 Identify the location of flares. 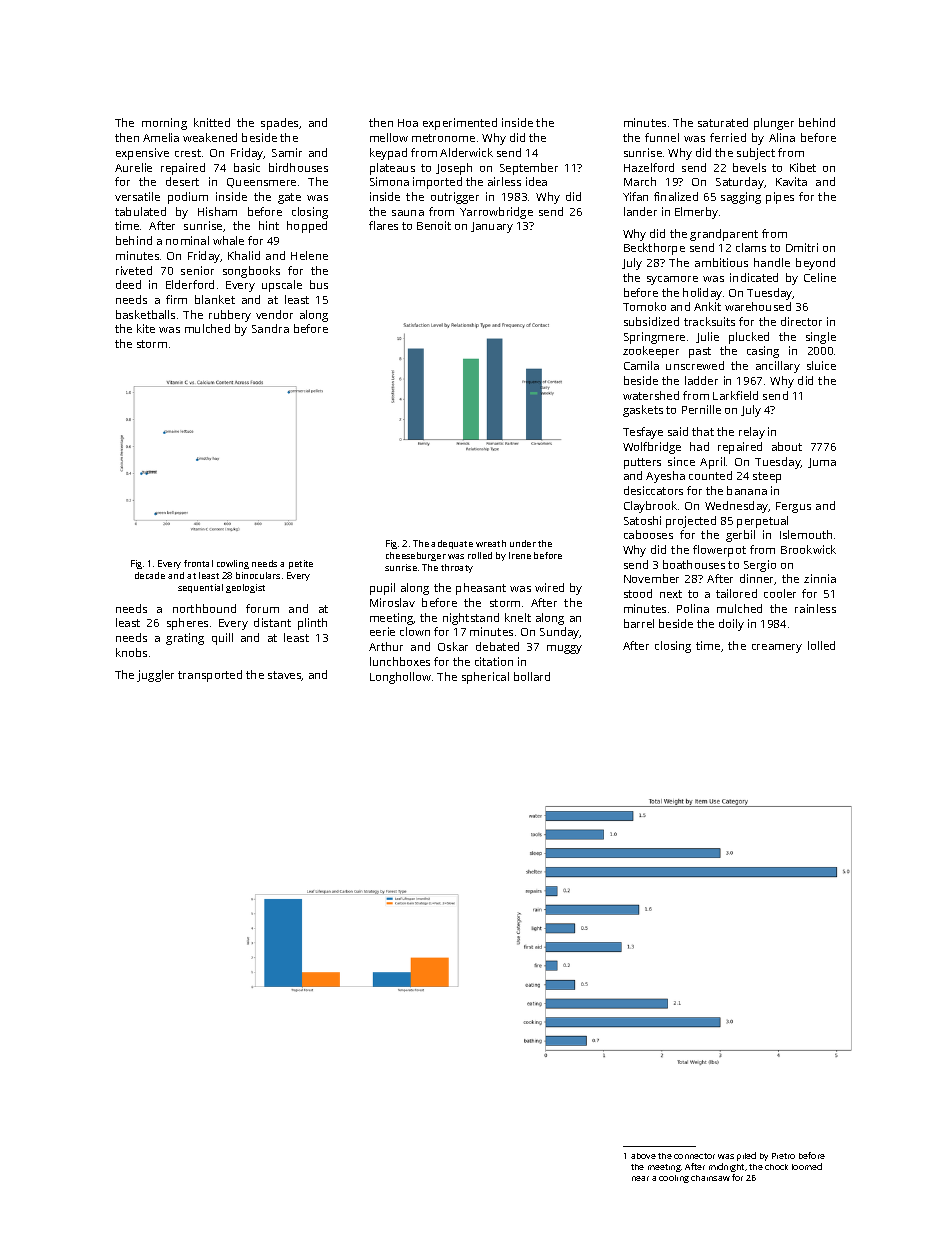
(383, 225).
